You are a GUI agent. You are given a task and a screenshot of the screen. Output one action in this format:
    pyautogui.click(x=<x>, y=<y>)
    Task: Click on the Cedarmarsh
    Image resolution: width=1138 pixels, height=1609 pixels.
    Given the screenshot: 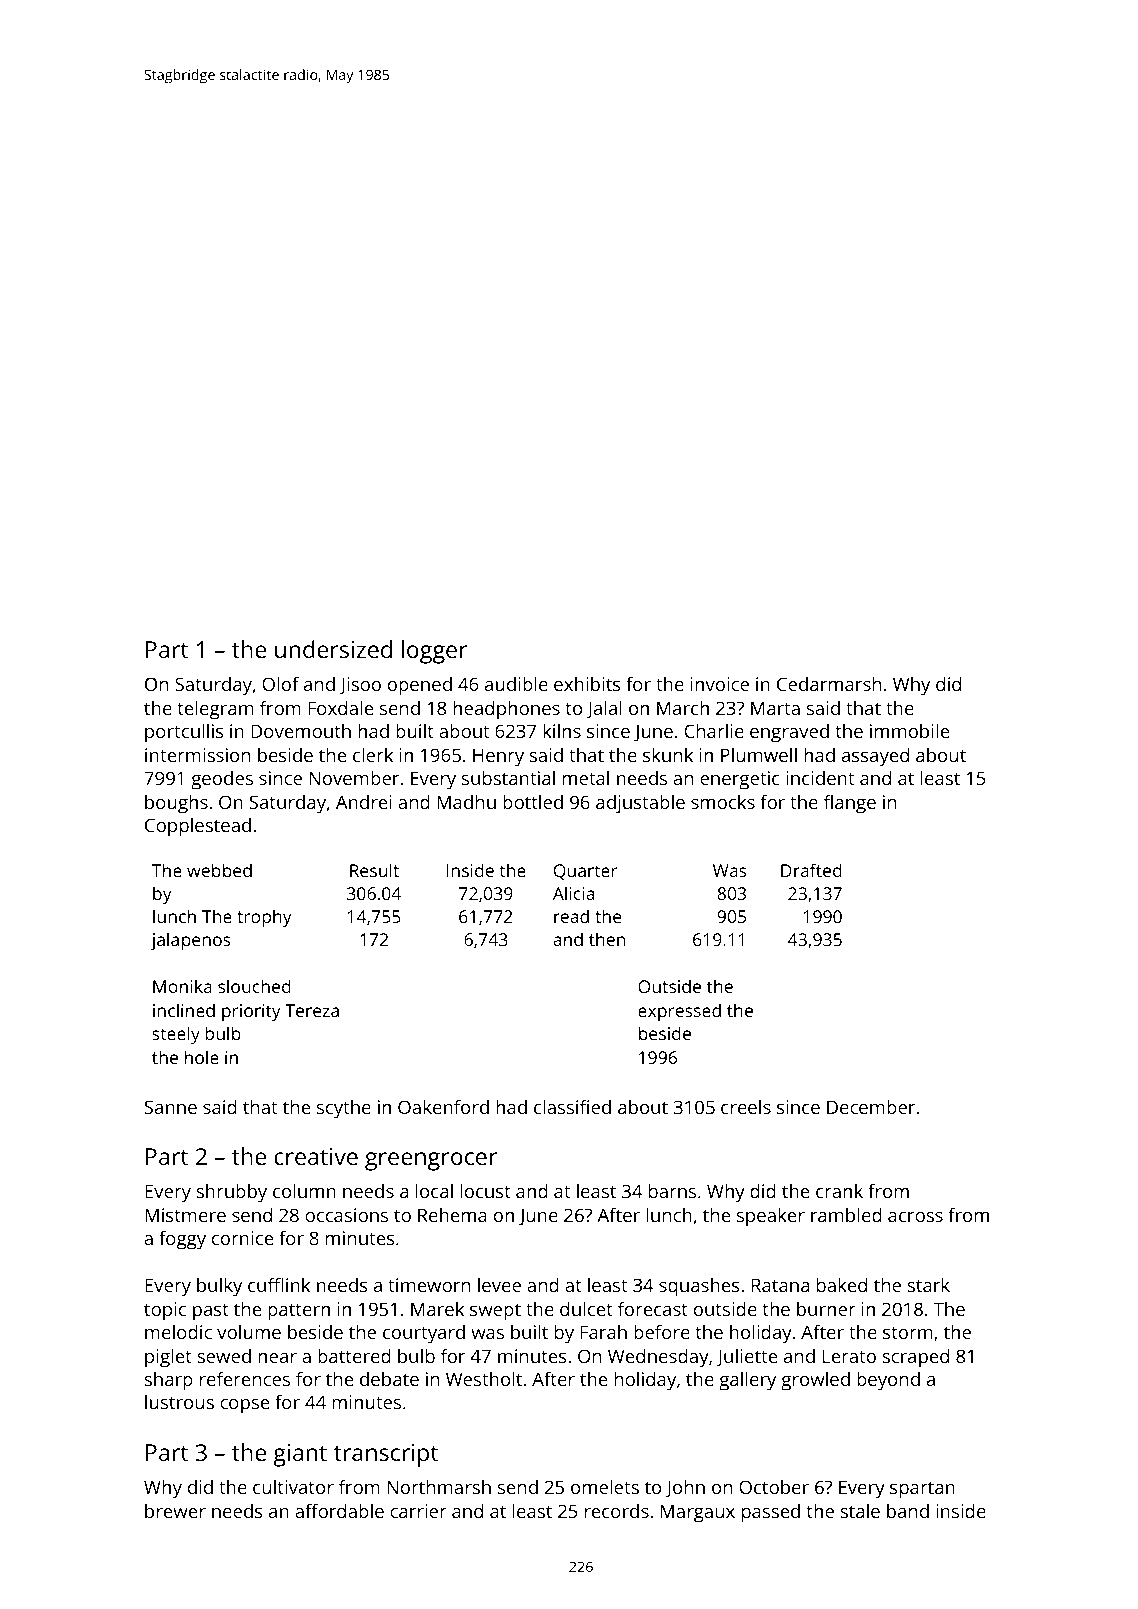 What is the action you would take?
    pyautogui.click(x=829, y=684)
